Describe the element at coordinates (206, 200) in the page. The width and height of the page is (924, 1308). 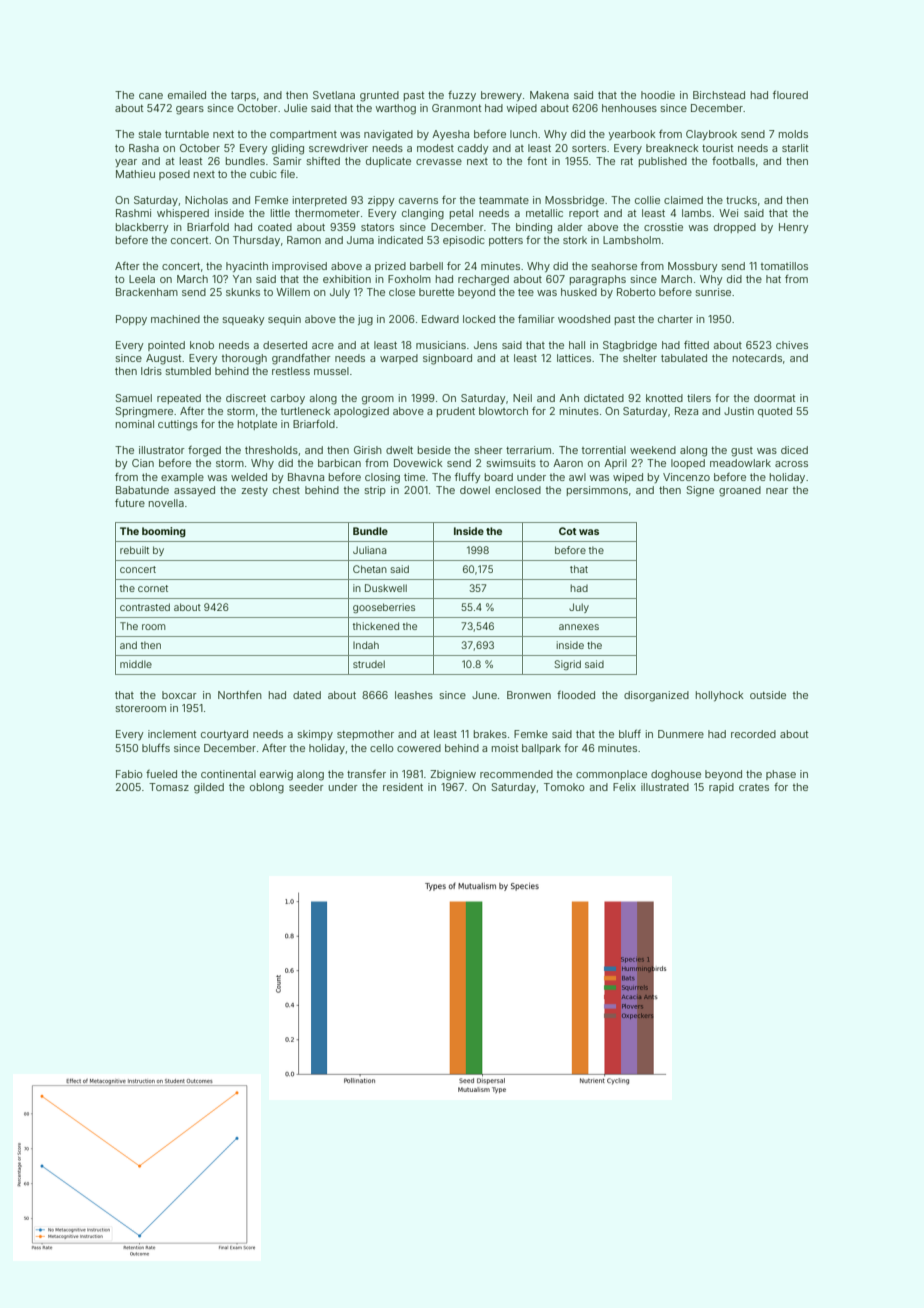
I see `Nicholas` at that location.
